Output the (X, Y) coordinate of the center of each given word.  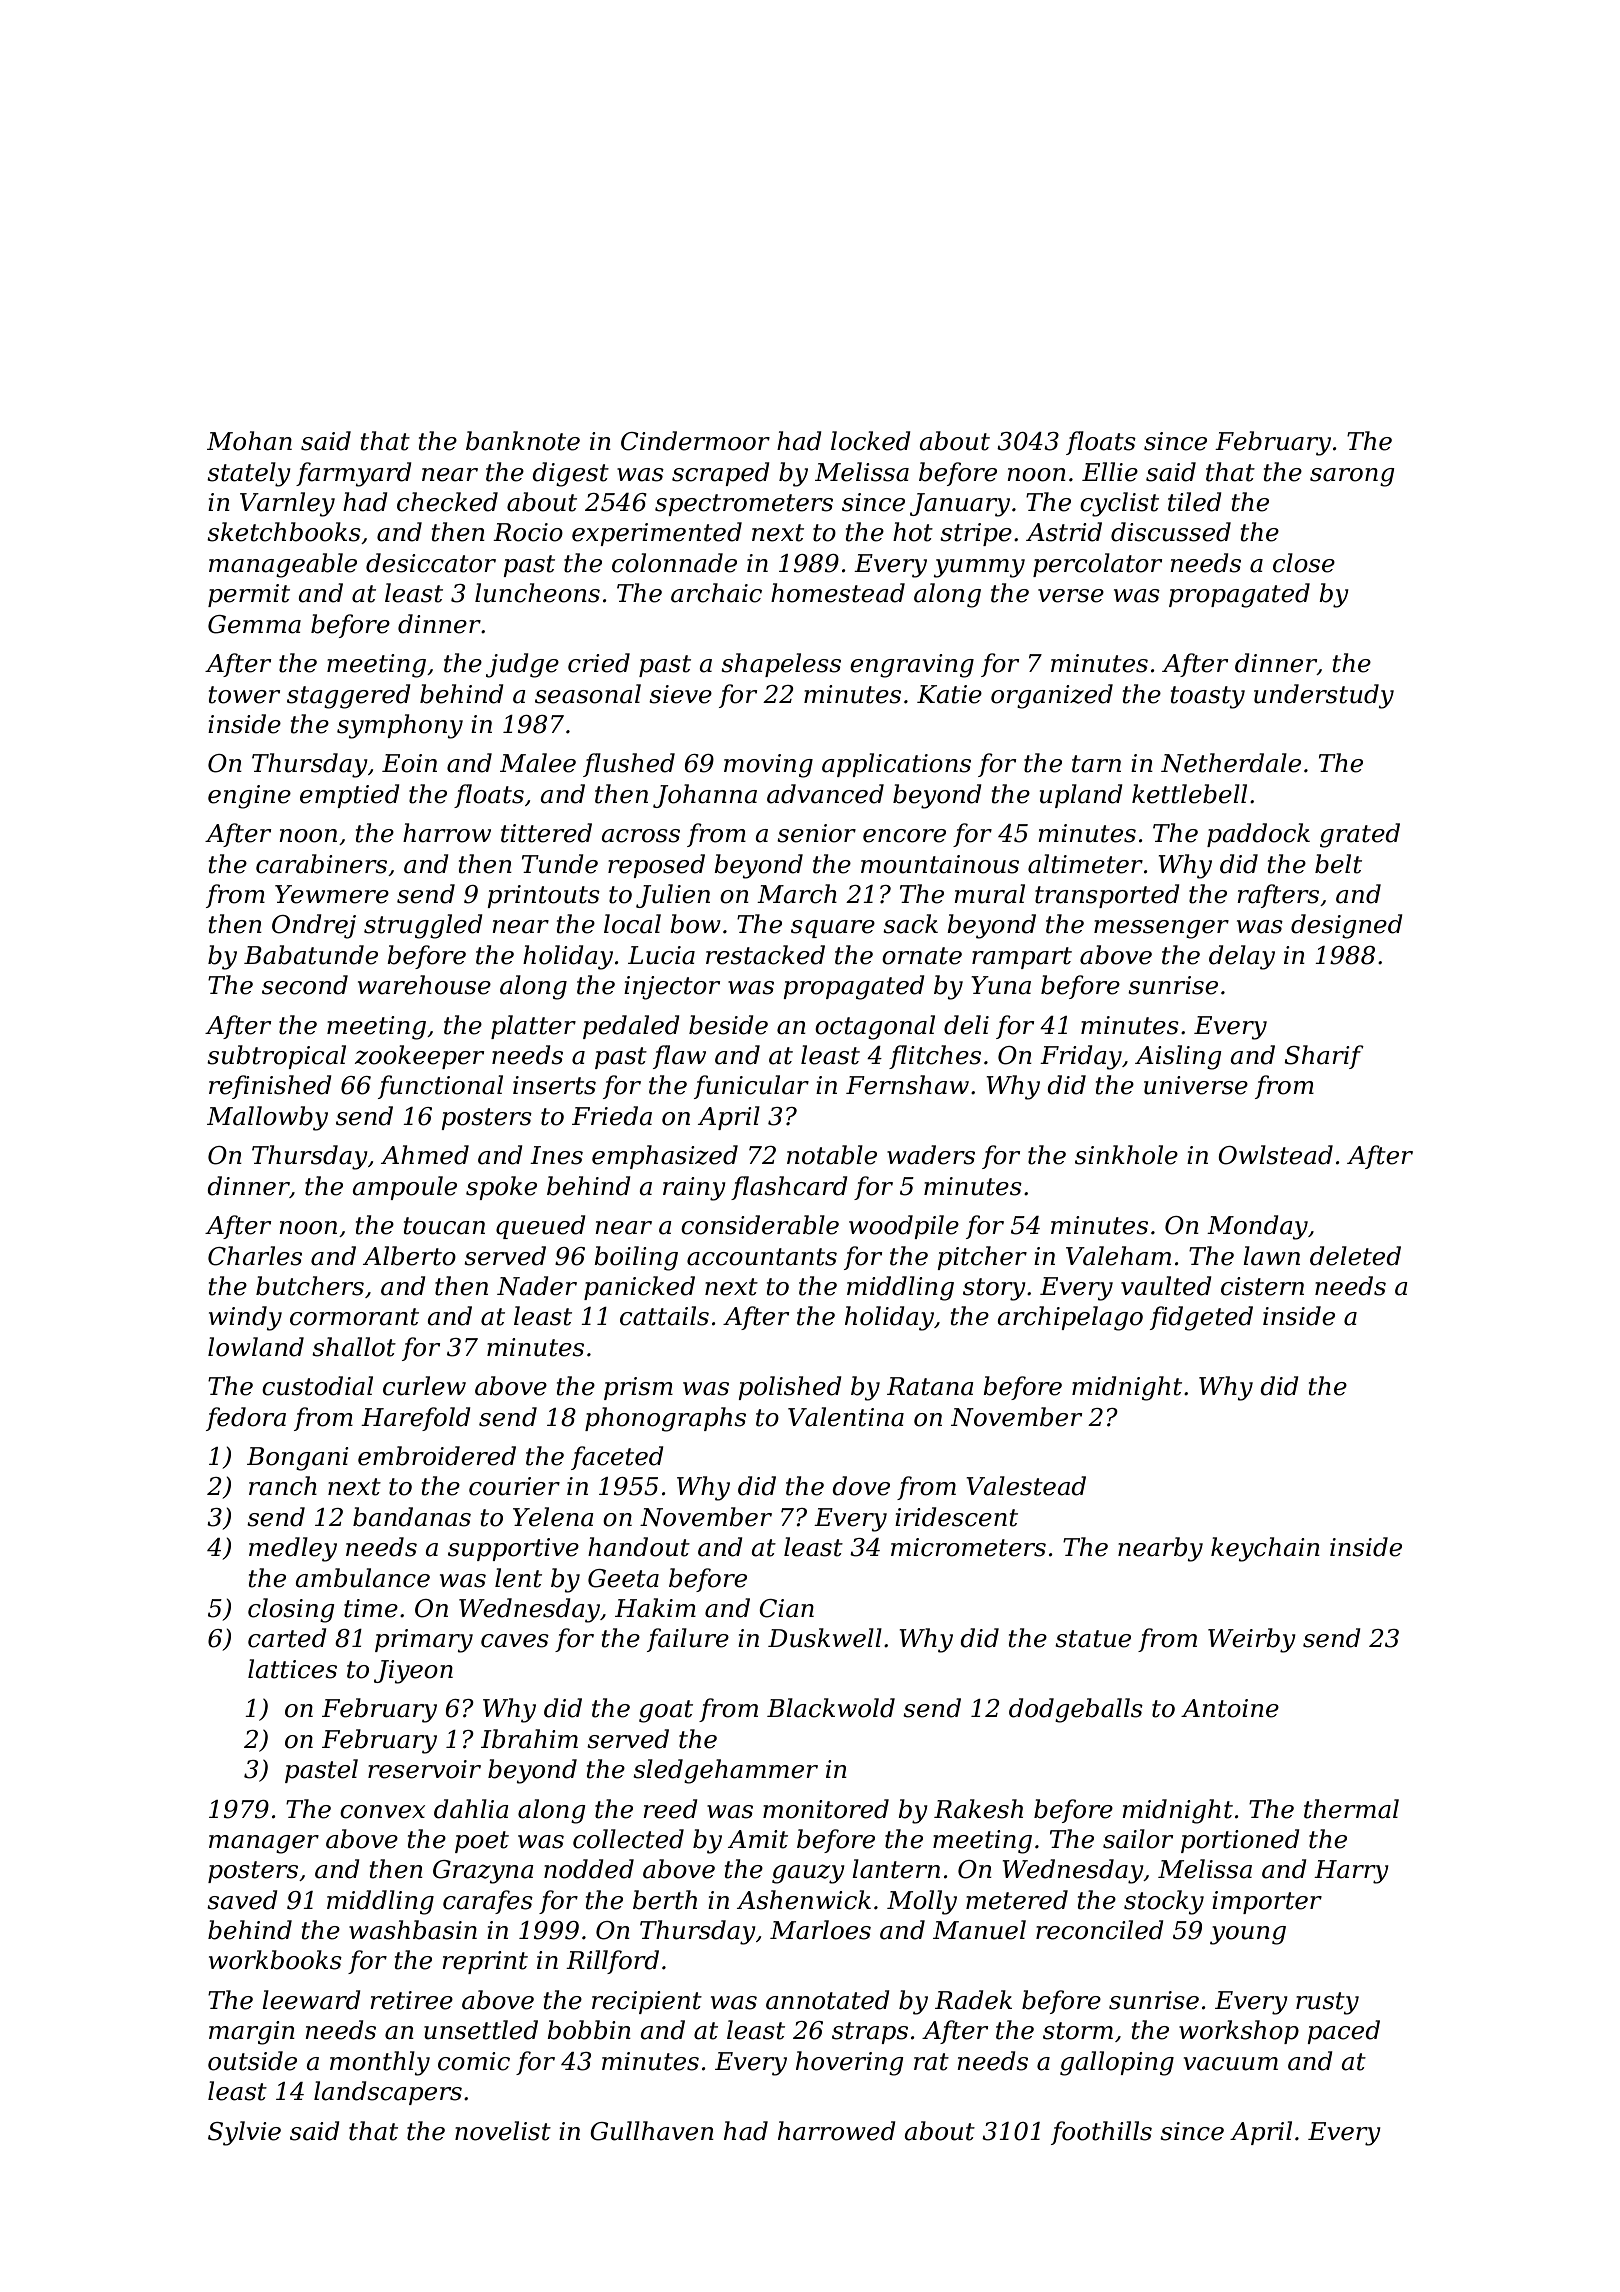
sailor (1138, 1839)
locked (871, 441)
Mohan (249, 441)
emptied (350, 796)
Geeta (623, 1578)
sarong (1352, 477)
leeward (311, 2000)
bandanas (412, 1517)
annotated (828, 2000)
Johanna (705, 796)
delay (1242, 957)
